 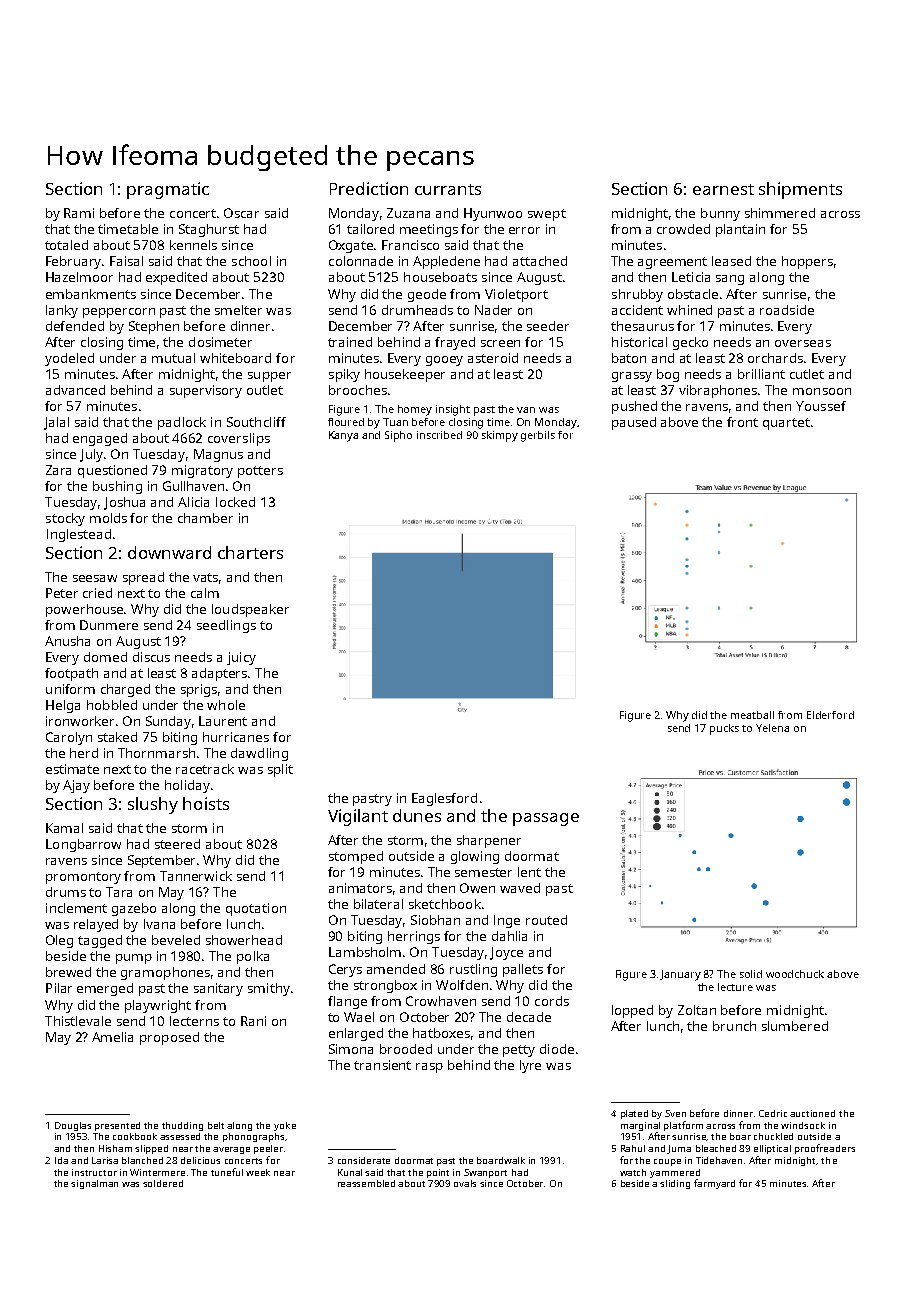 I want to click on advanced, so click(x=75, y=390).
